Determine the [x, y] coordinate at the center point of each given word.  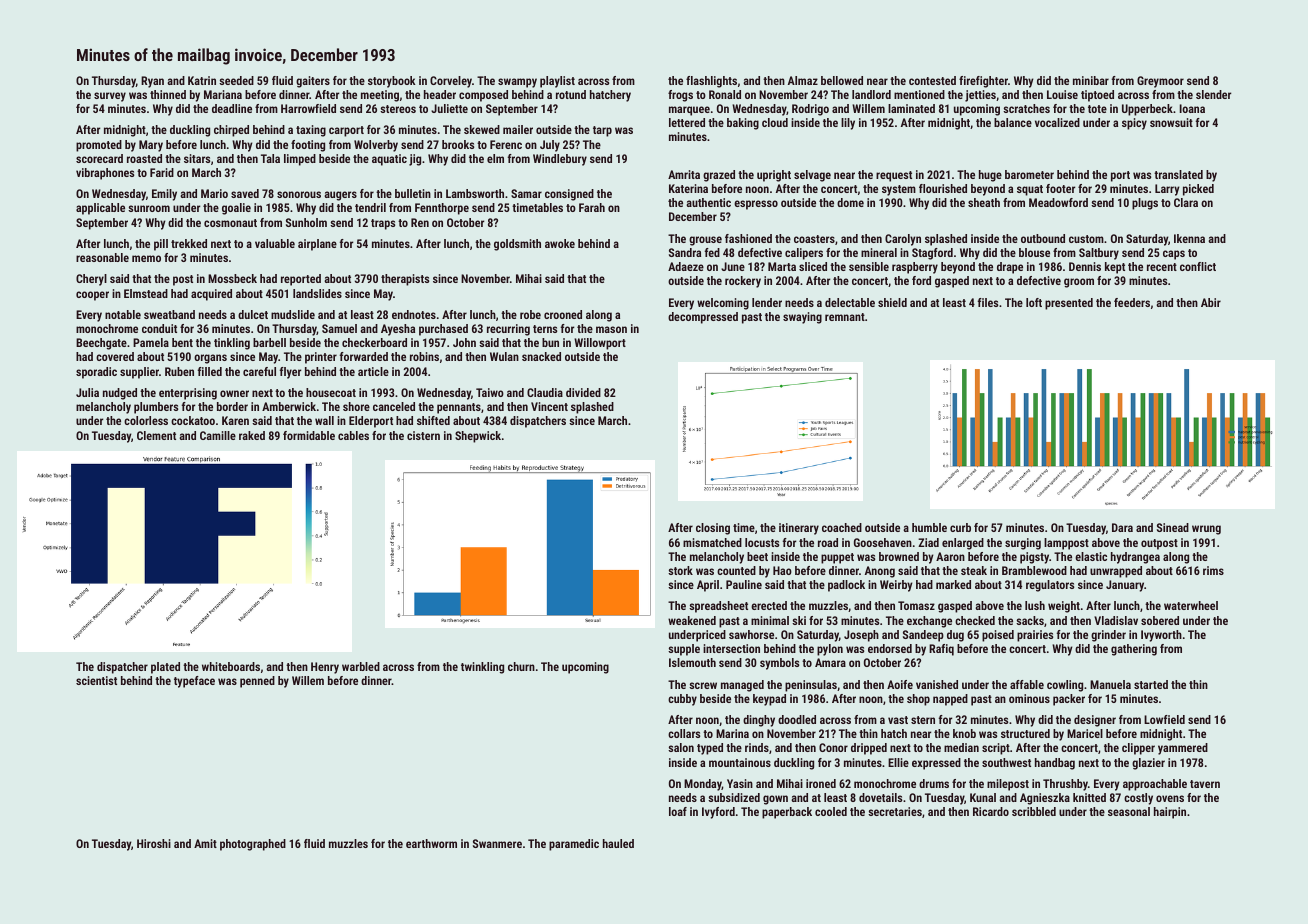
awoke [560, 243]
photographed [253, 845]
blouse [1034, 252]
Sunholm [306, 222]
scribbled [1034, 811]
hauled [618, 843]
